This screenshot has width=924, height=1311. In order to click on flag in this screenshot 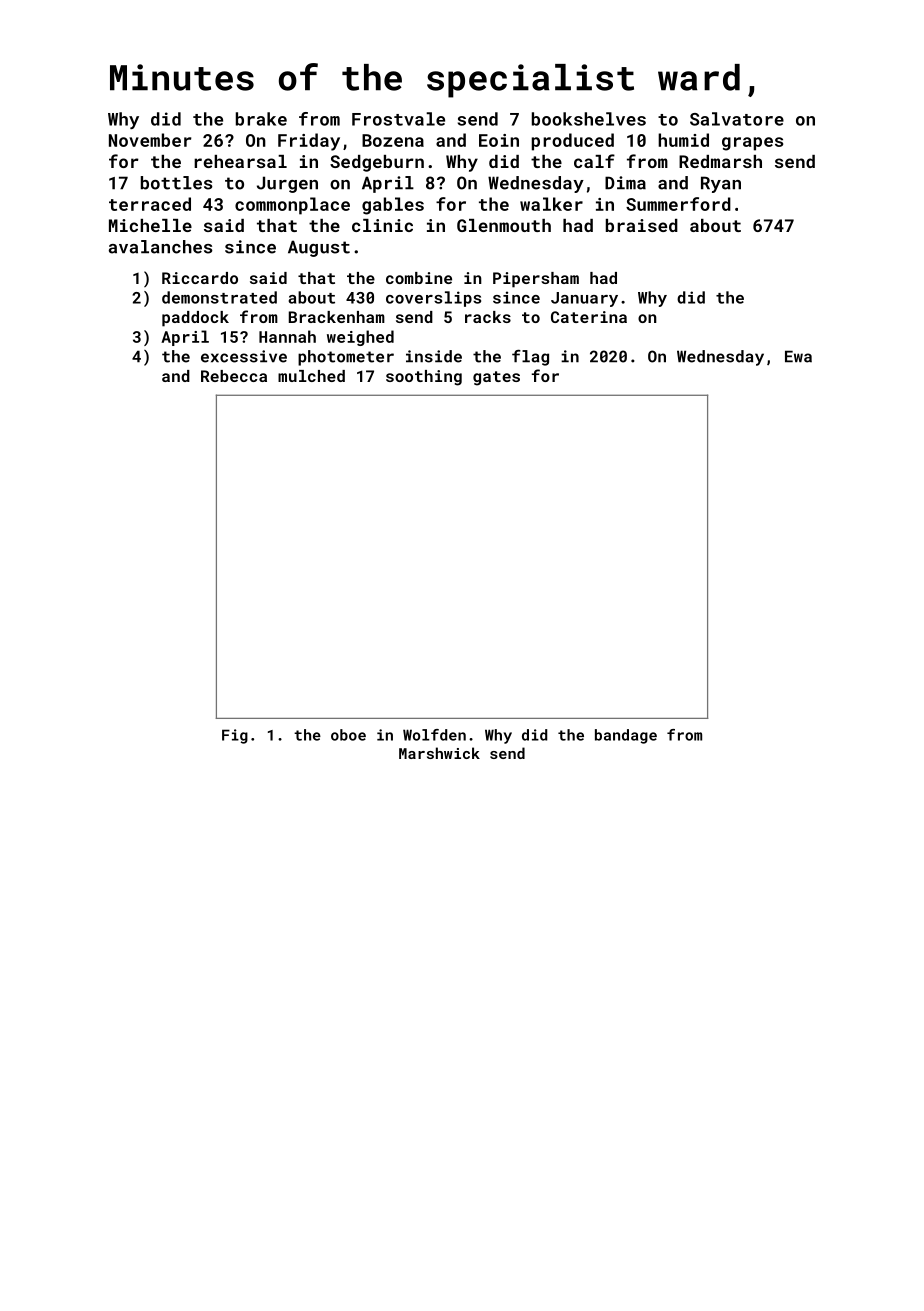, I will do `click(530, 358)`.
